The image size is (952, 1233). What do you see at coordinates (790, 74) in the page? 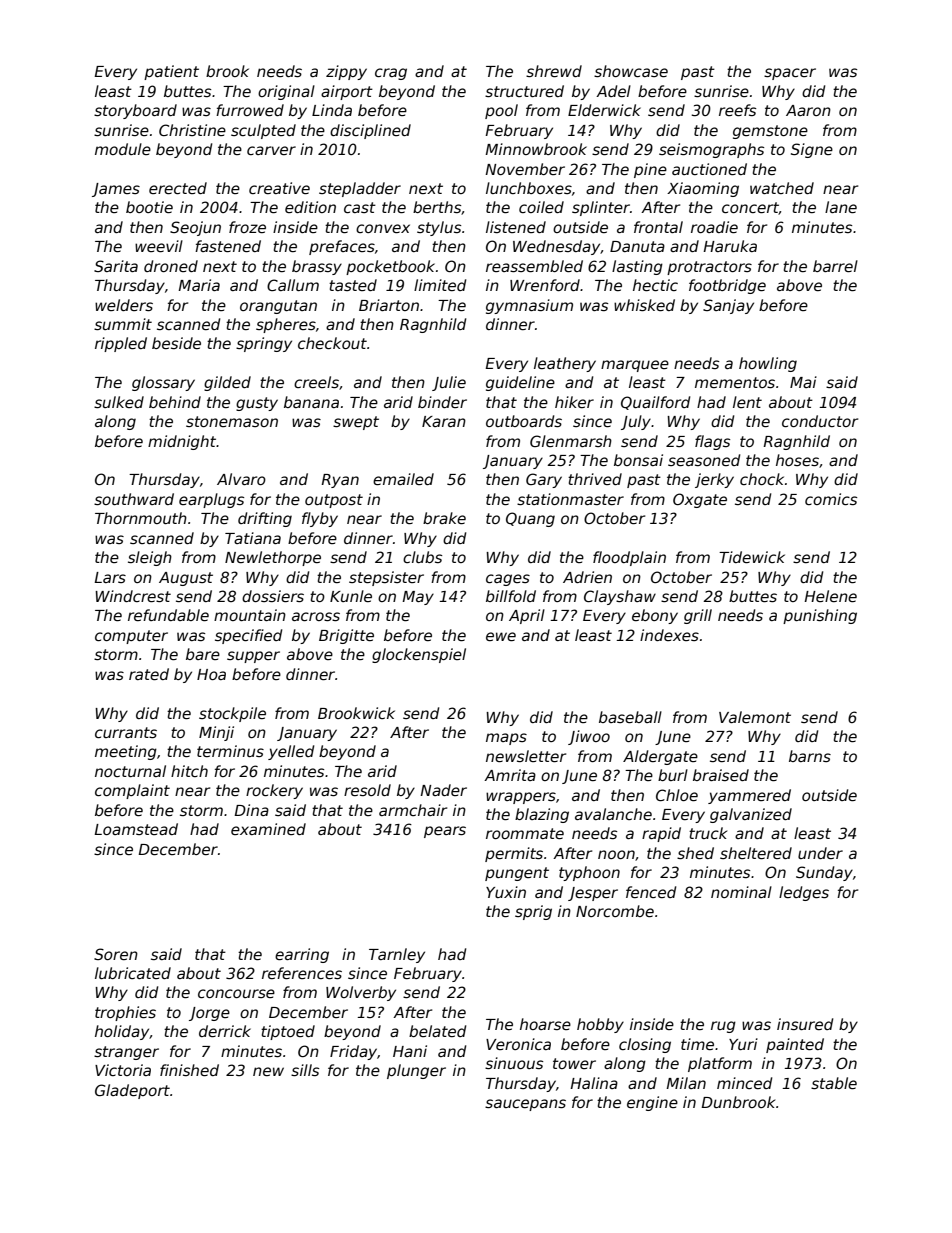
I see `spacer` at bounding box center [790, 74].
